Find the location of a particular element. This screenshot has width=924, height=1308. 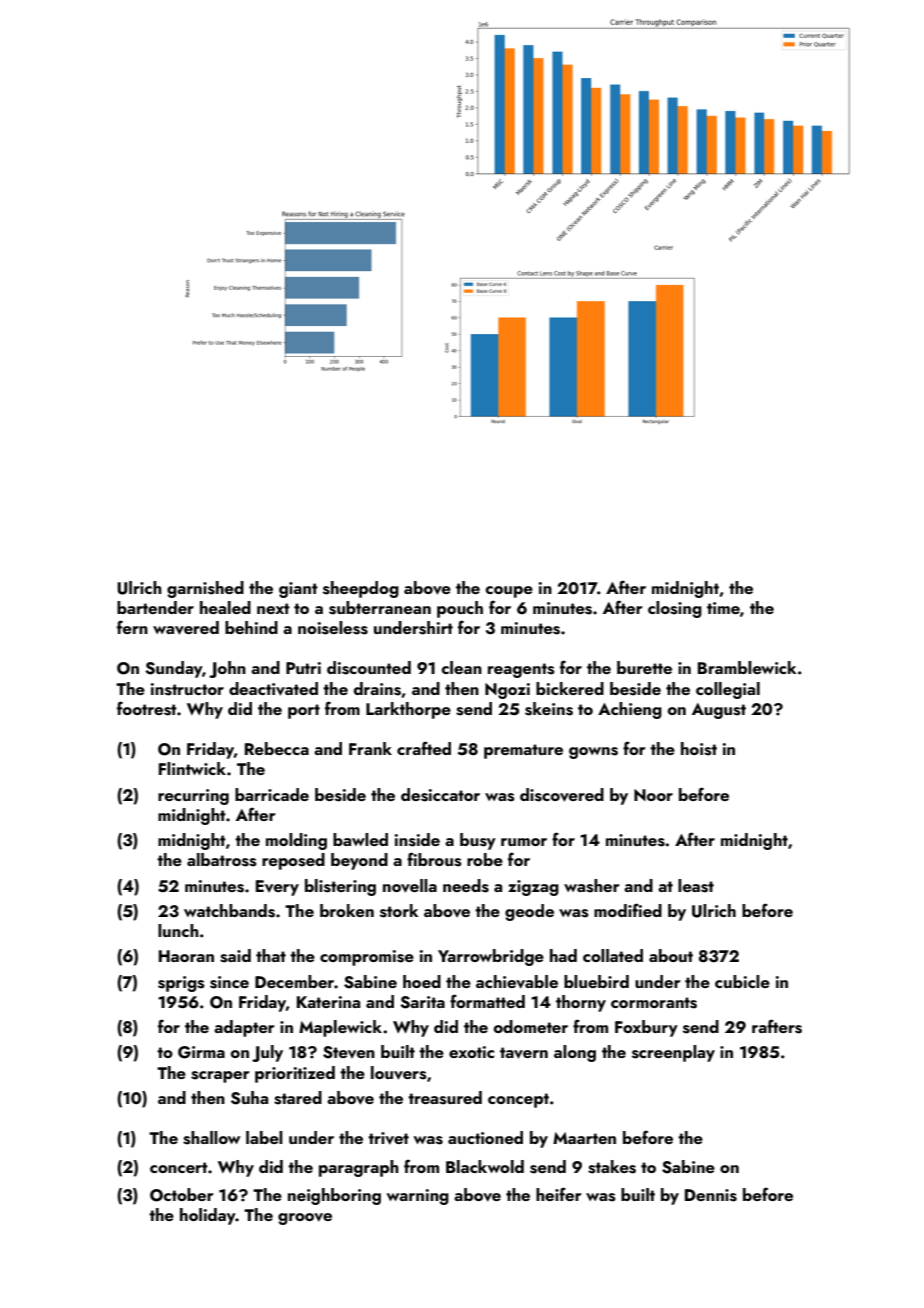

said is located at coordinates (235, 956).
